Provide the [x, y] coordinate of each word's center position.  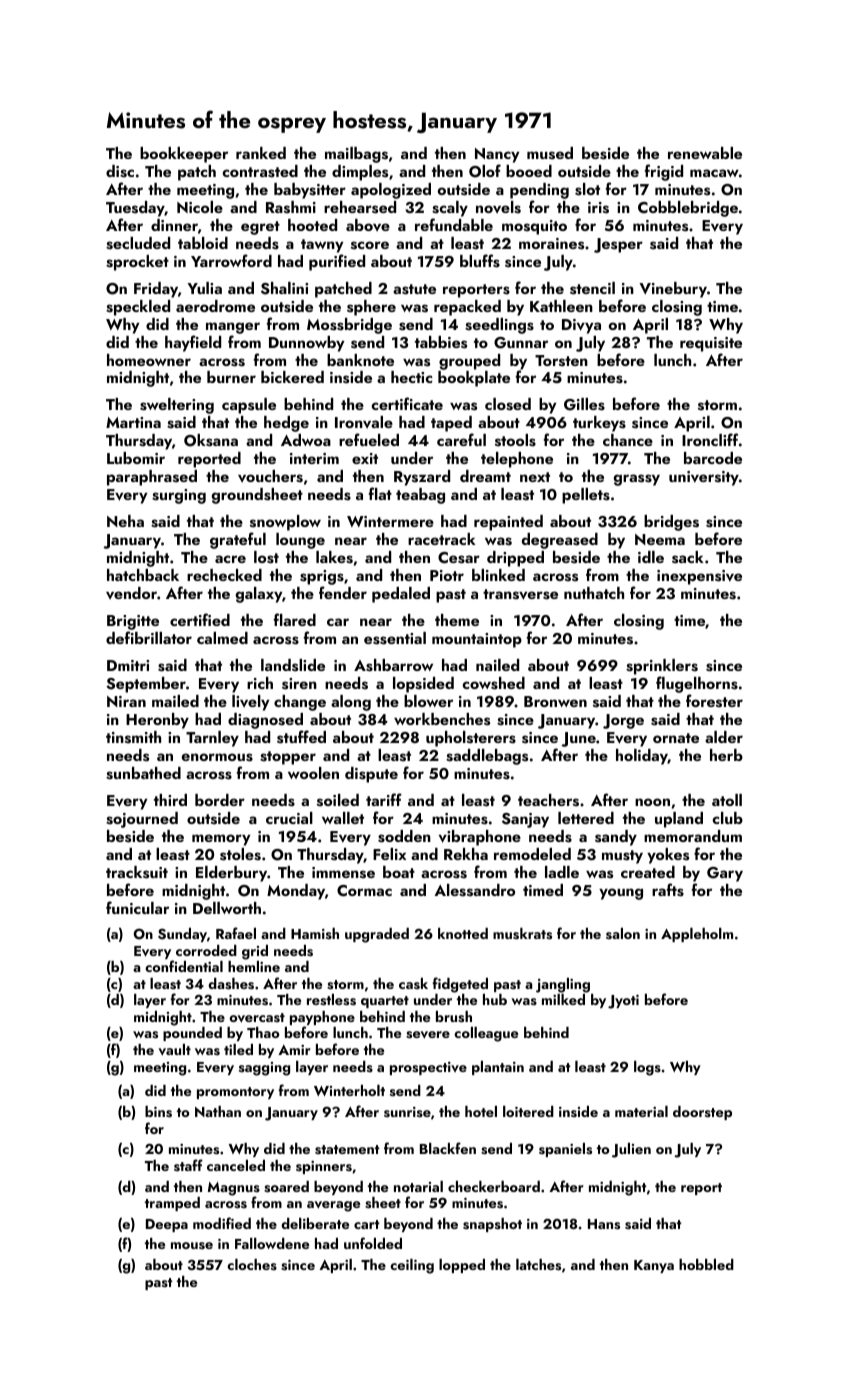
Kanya [654, 1266]
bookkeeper [184, 155]
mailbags [356, 155]
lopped [462, 1266]
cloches [252, 1264]
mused [550, 153]
